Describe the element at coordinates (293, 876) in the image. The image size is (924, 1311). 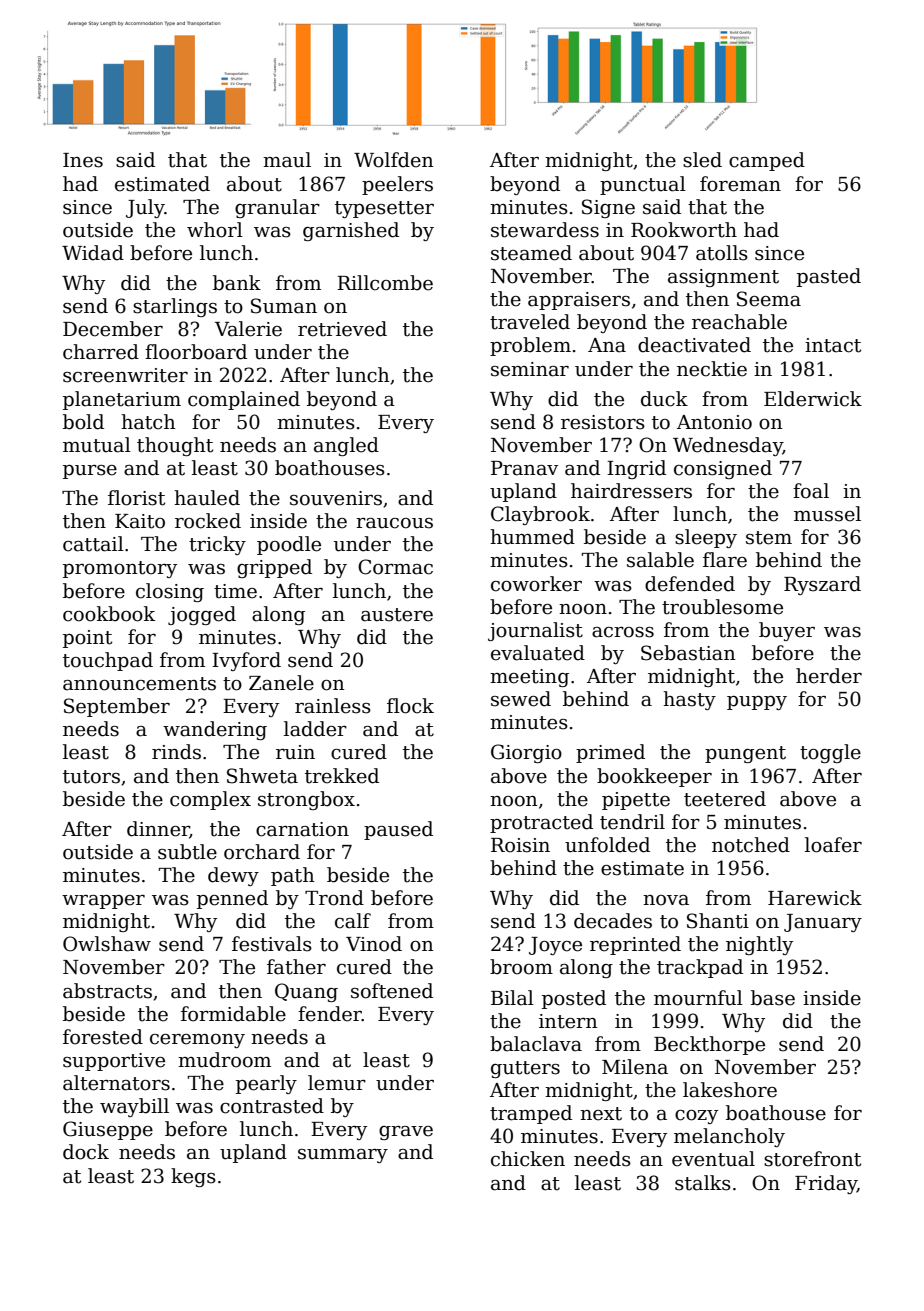
I see `path` at that location.
